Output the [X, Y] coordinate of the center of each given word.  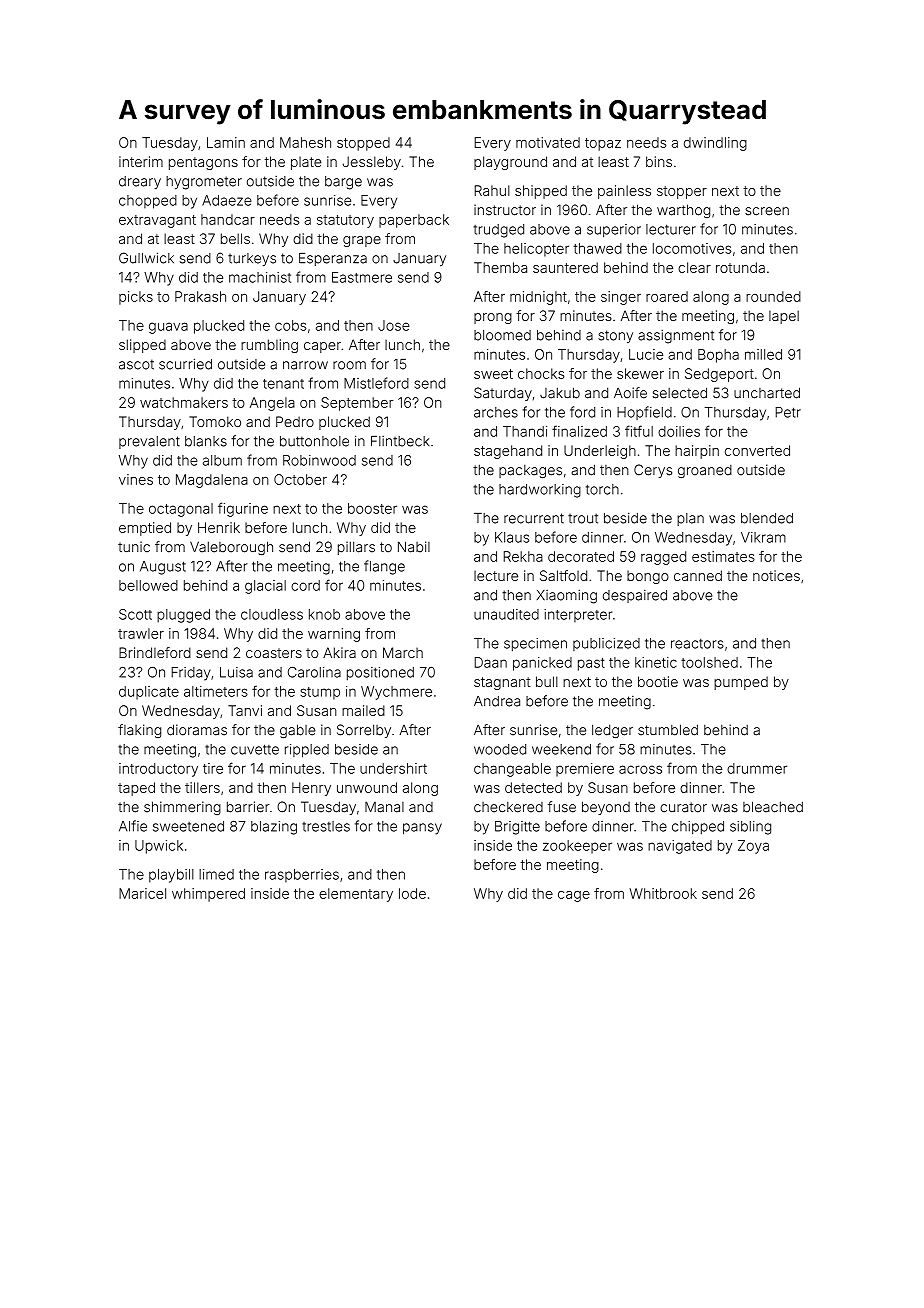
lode [412, 893]
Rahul [492, 190]
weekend [561, 749]
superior [614, 231]
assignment [676, 336]
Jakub [560, 393]
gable [298, 731]
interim [141, 161]
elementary [356, 895]
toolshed [709, 662]
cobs [290, 325]
